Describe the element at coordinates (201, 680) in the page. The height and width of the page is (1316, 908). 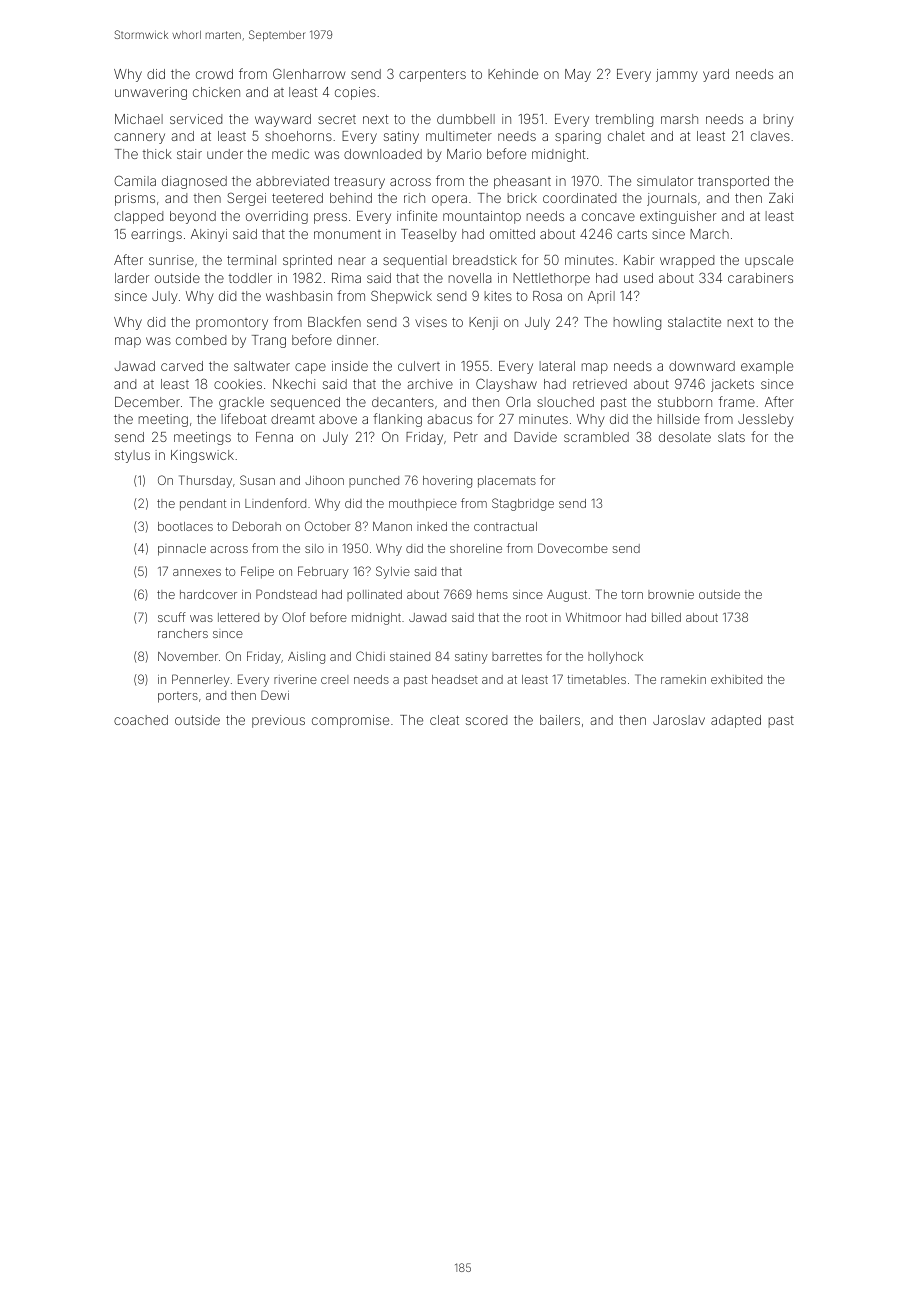
I see `Pennerley` at that location.
